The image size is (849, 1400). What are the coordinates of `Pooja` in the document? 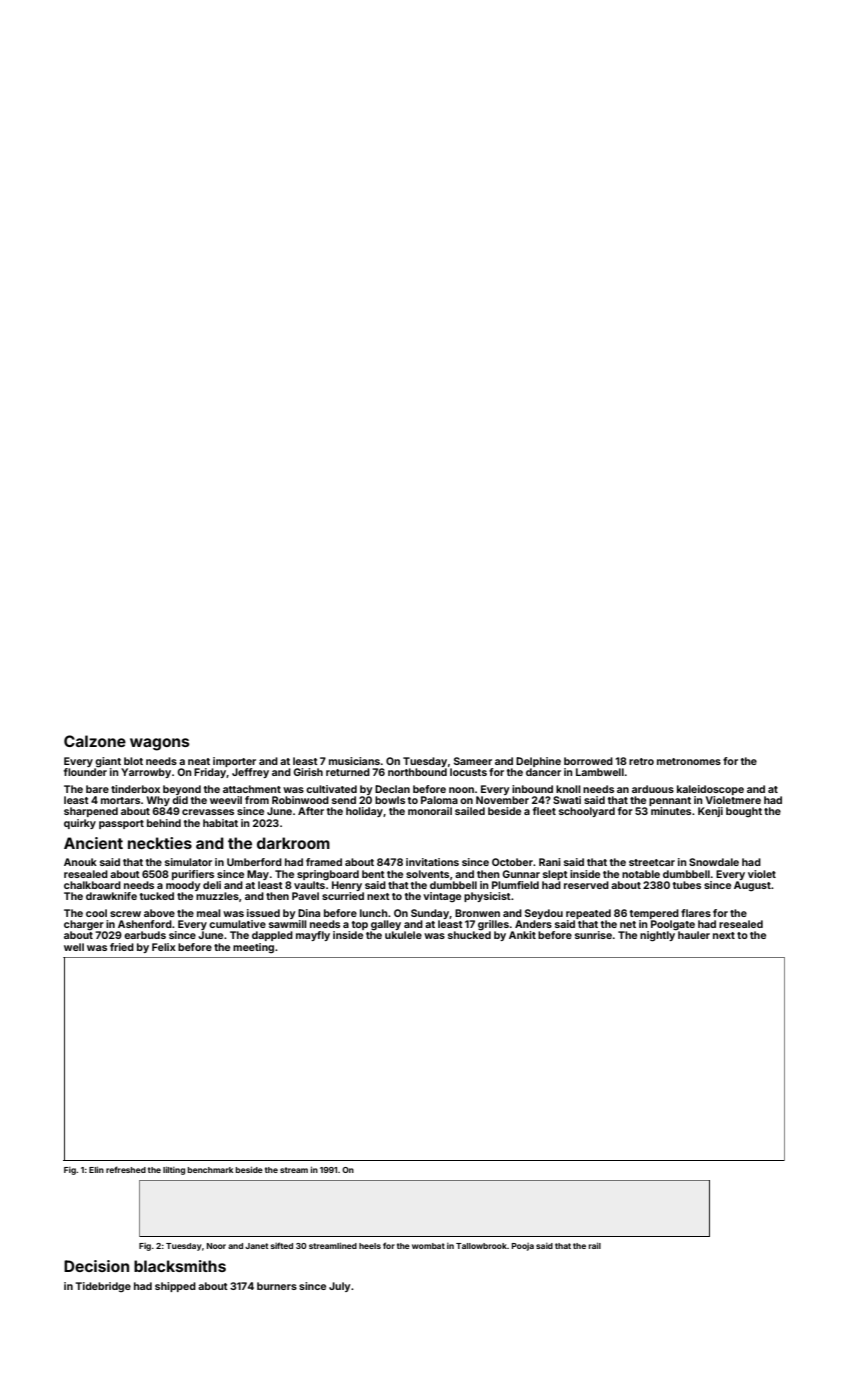 It's located at (523, 1247).
